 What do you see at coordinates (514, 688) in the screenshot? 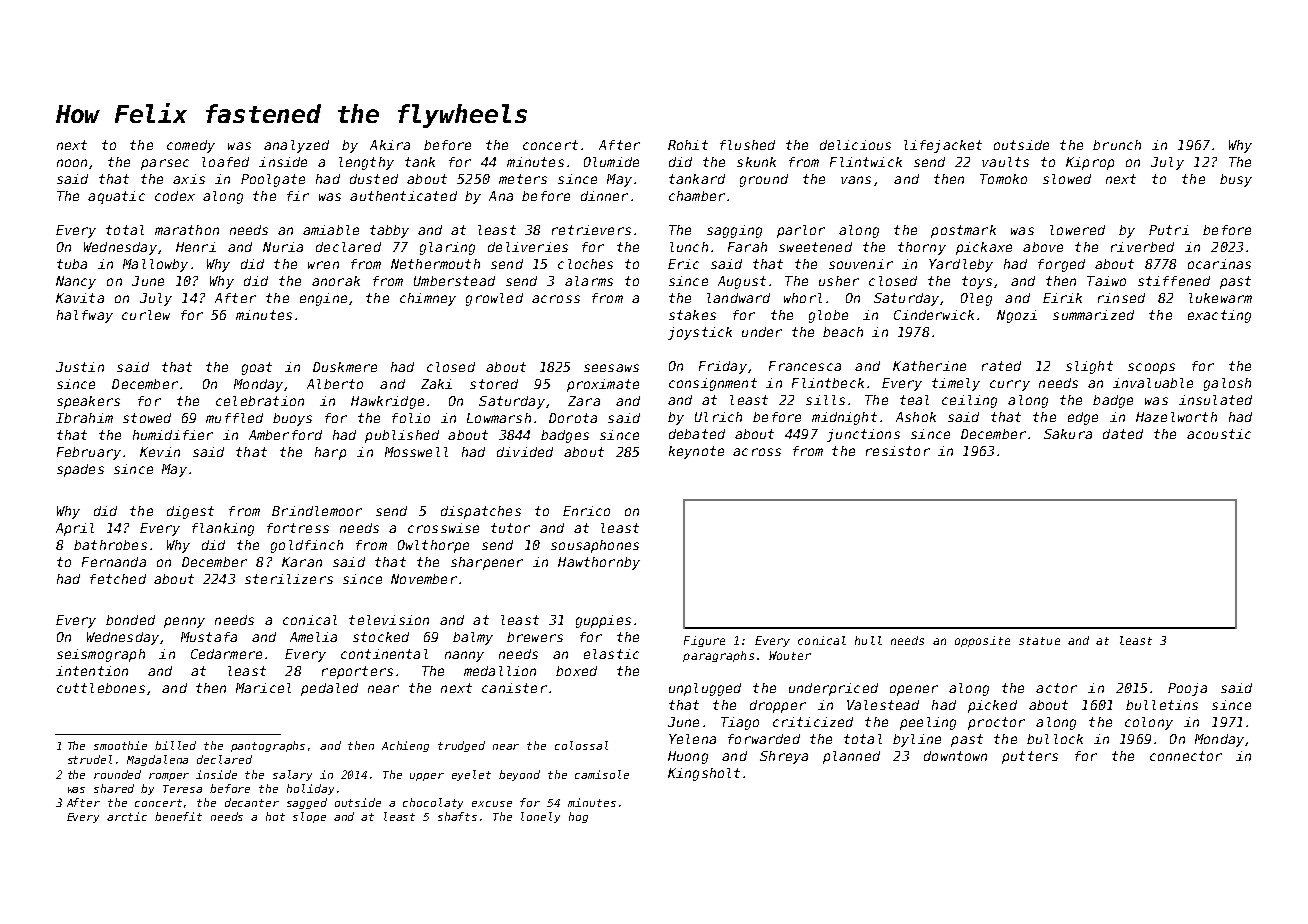
I see `canister` at bounding box center [514, 688].
